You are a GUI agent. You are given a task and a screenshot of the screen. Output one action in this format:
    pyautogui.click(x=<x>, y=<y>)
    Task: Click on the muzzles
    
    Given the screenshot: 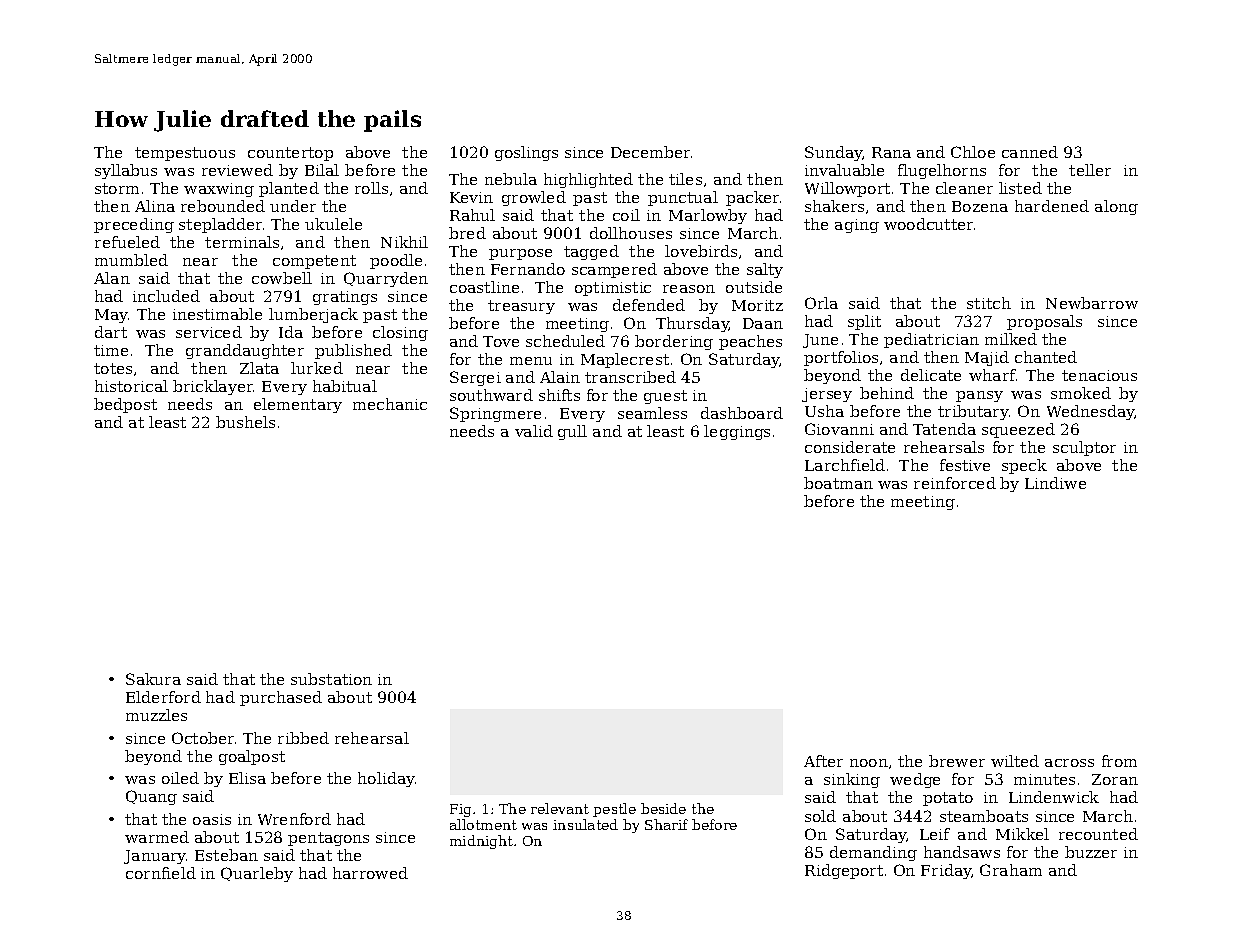 What is the action you would take?
    pyautogui.click(x=156, y=715)
